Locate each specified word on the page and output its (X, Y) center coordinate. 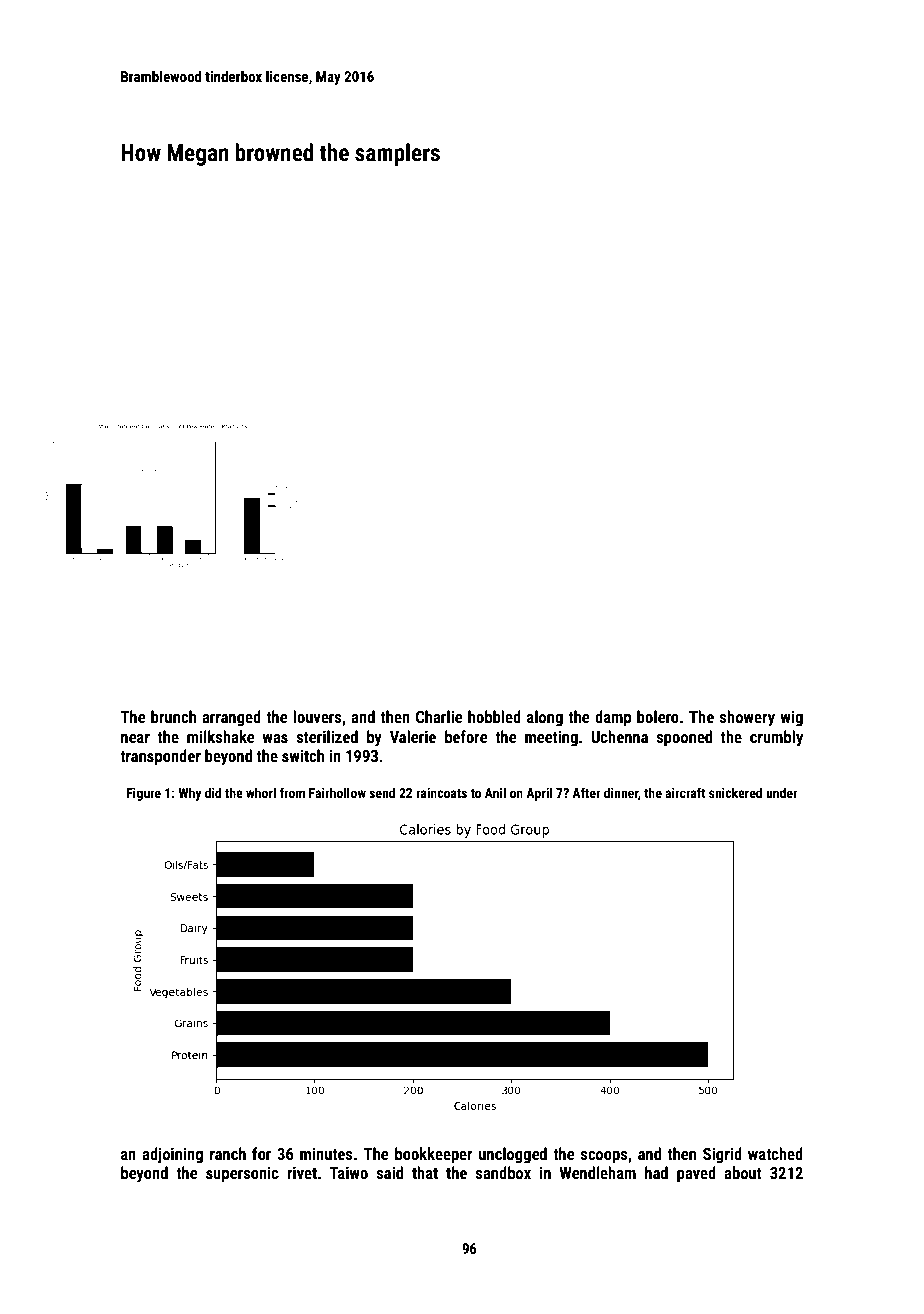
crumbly (776, 738)
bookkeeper (434, 1155)
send (382, 792)
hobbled (494, 716)
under (782, 792)
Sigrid (722, 1155)
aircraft (685, 792)
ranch (228, 1153)
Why (189, 794)
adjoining (172, 1155)
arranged (231, 718)
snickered (735, 792)
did (213, 792)
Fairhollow (337, 792)
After (586, 792)
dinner (621, 792)
